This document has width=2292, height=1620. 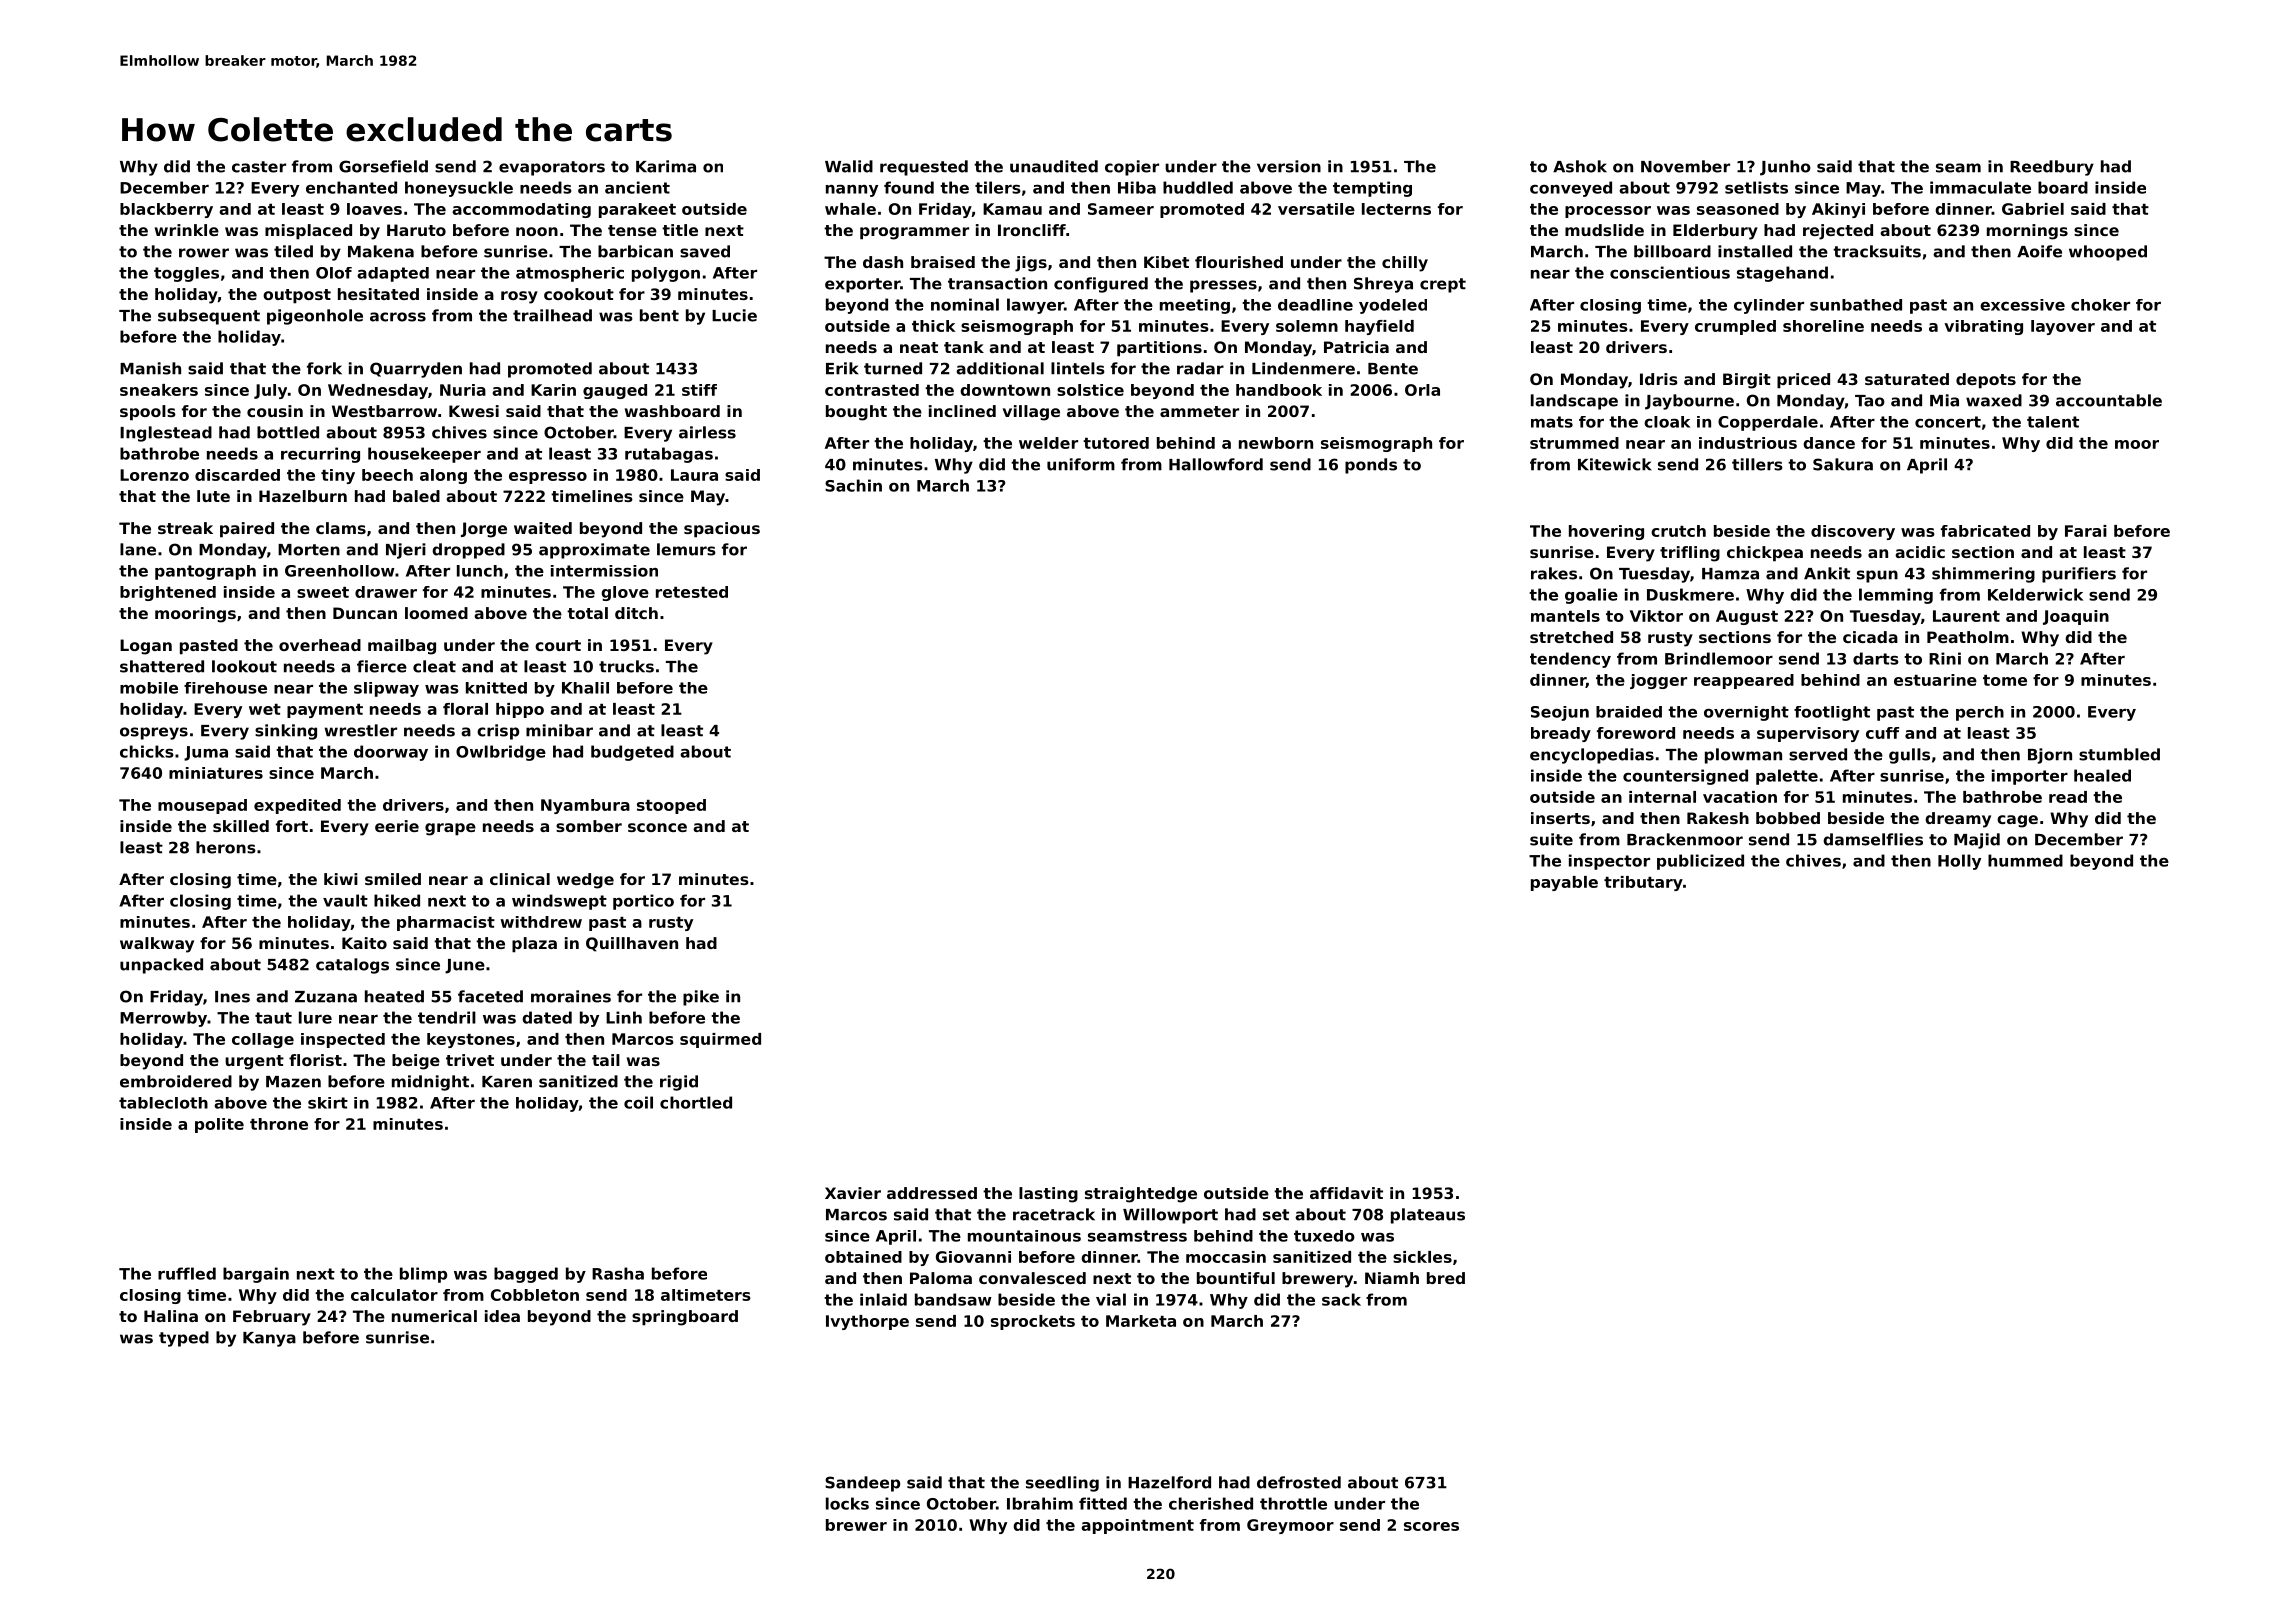 I want to click on wedge, so click(x=585, y=881).
